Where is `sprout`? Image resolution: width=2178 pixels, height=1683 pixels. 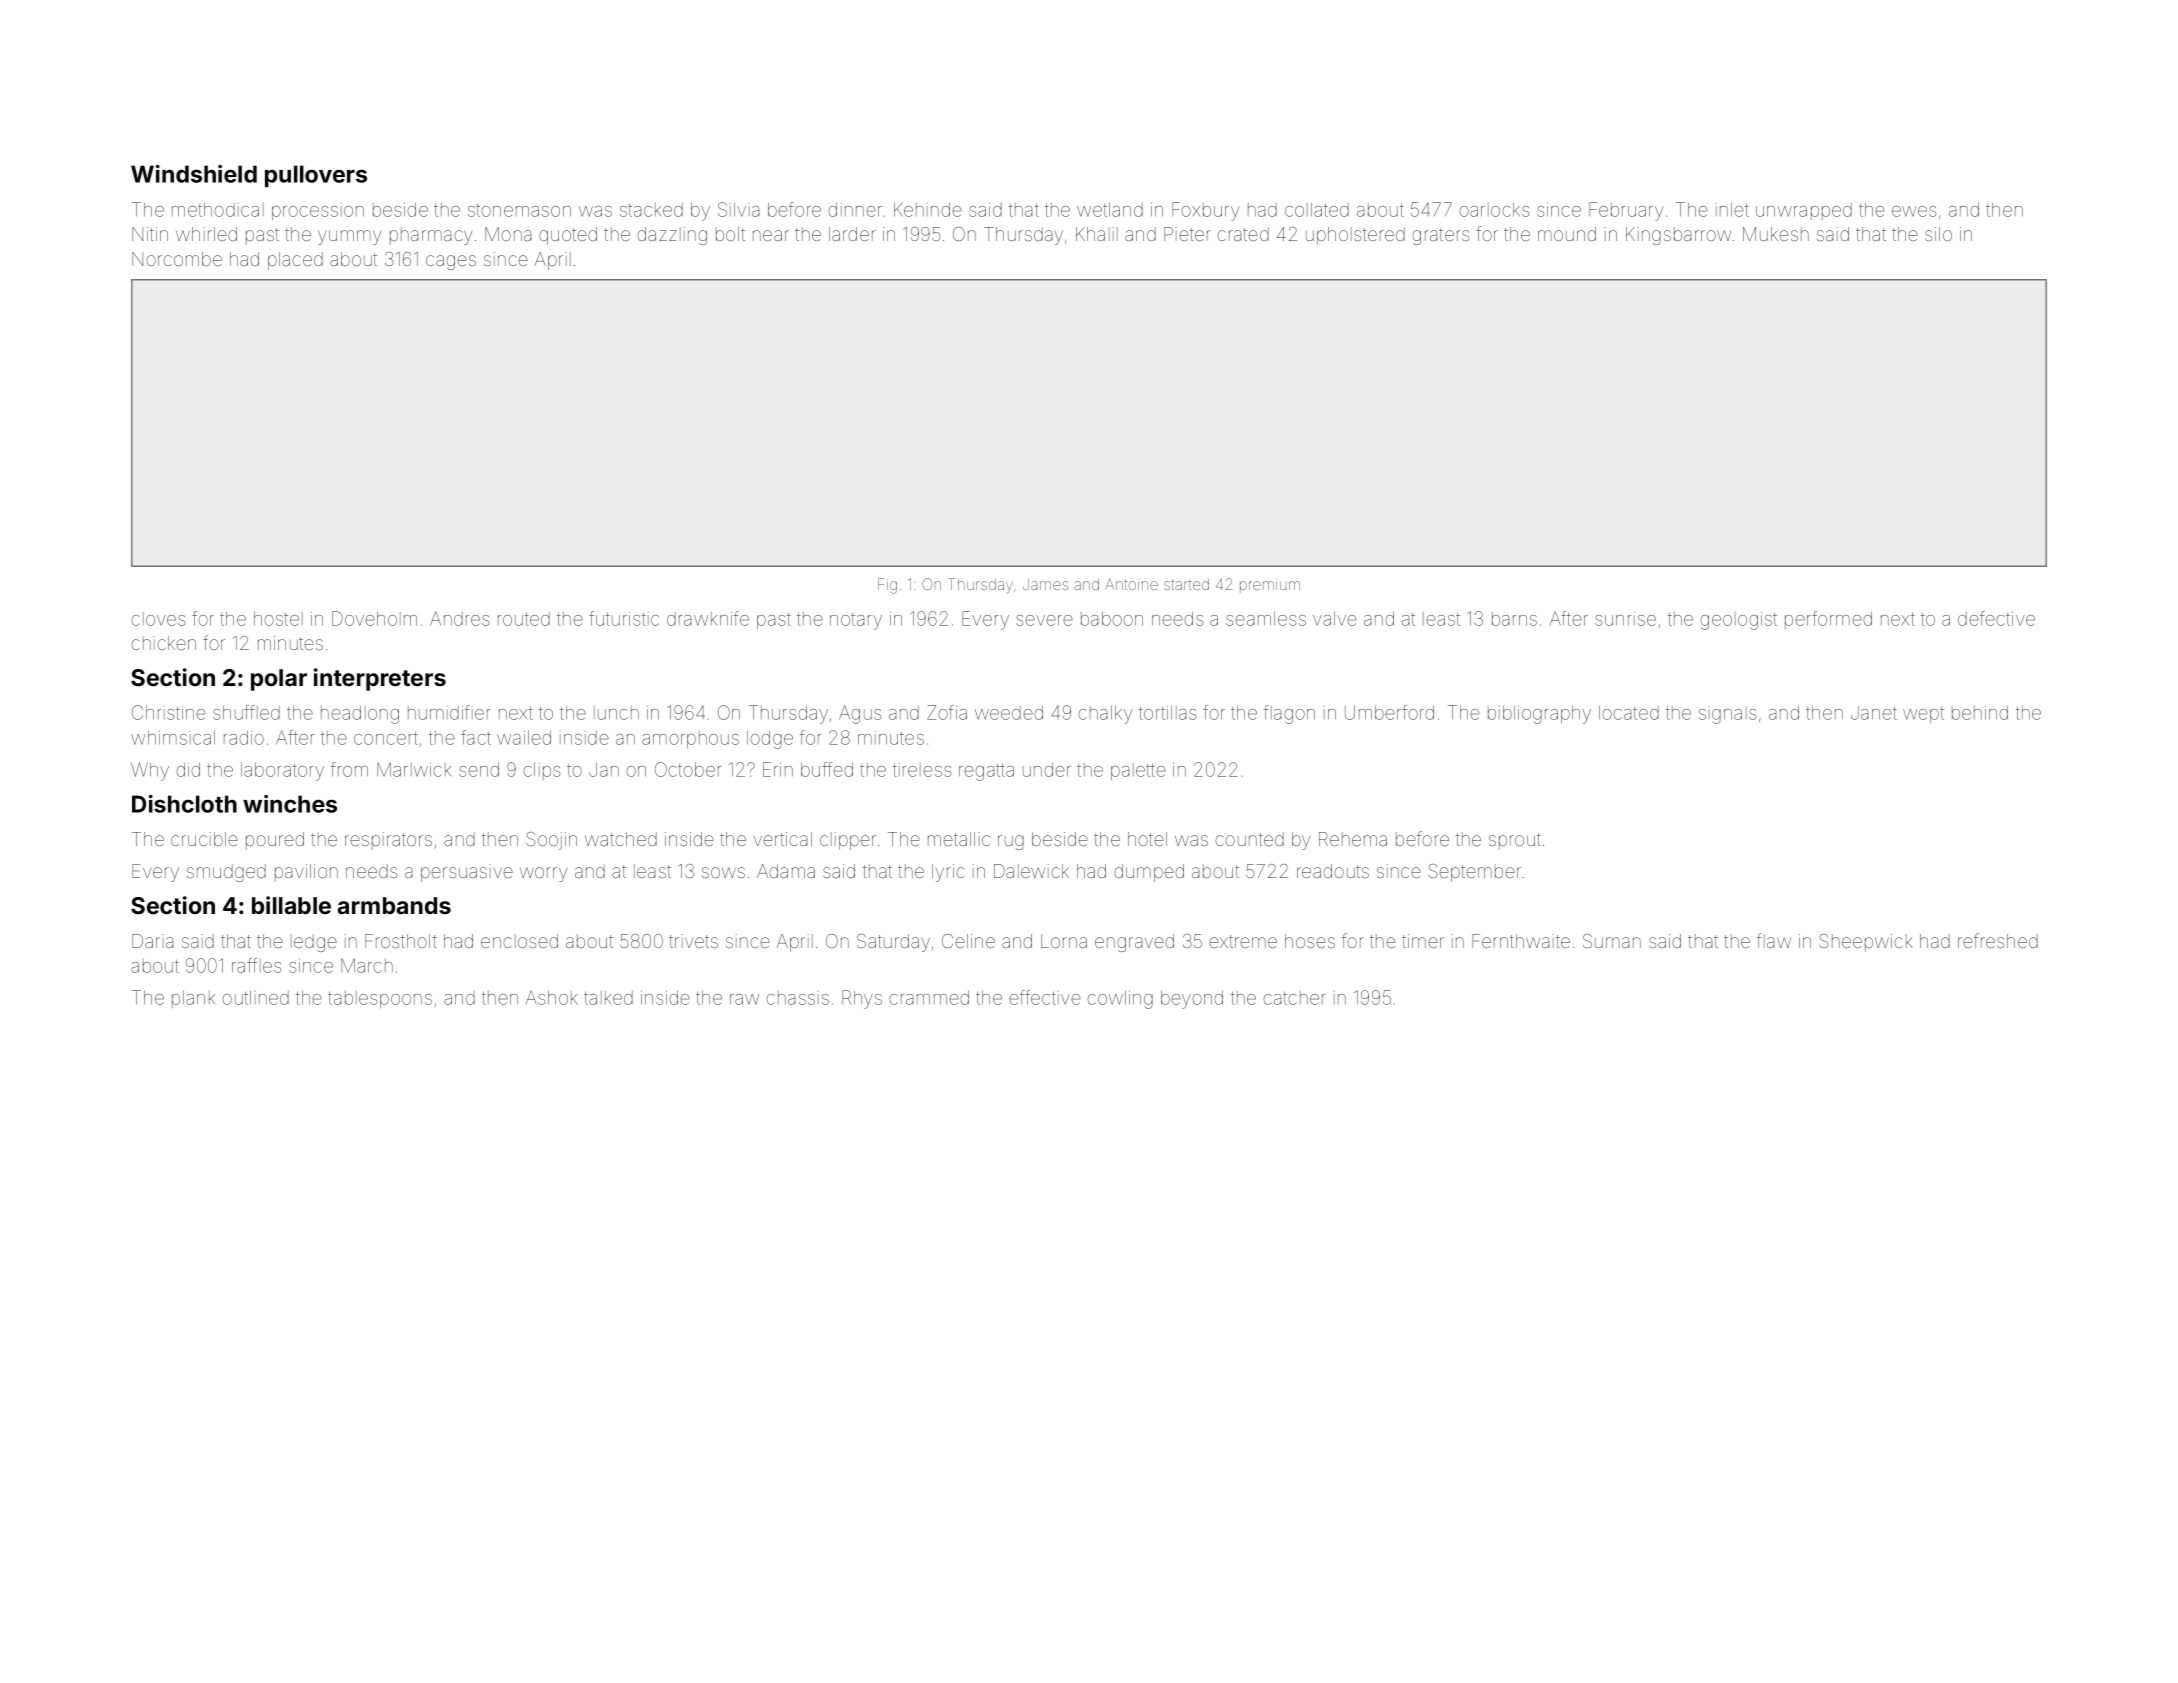 sprout is located at coordinates (1515, 841).
